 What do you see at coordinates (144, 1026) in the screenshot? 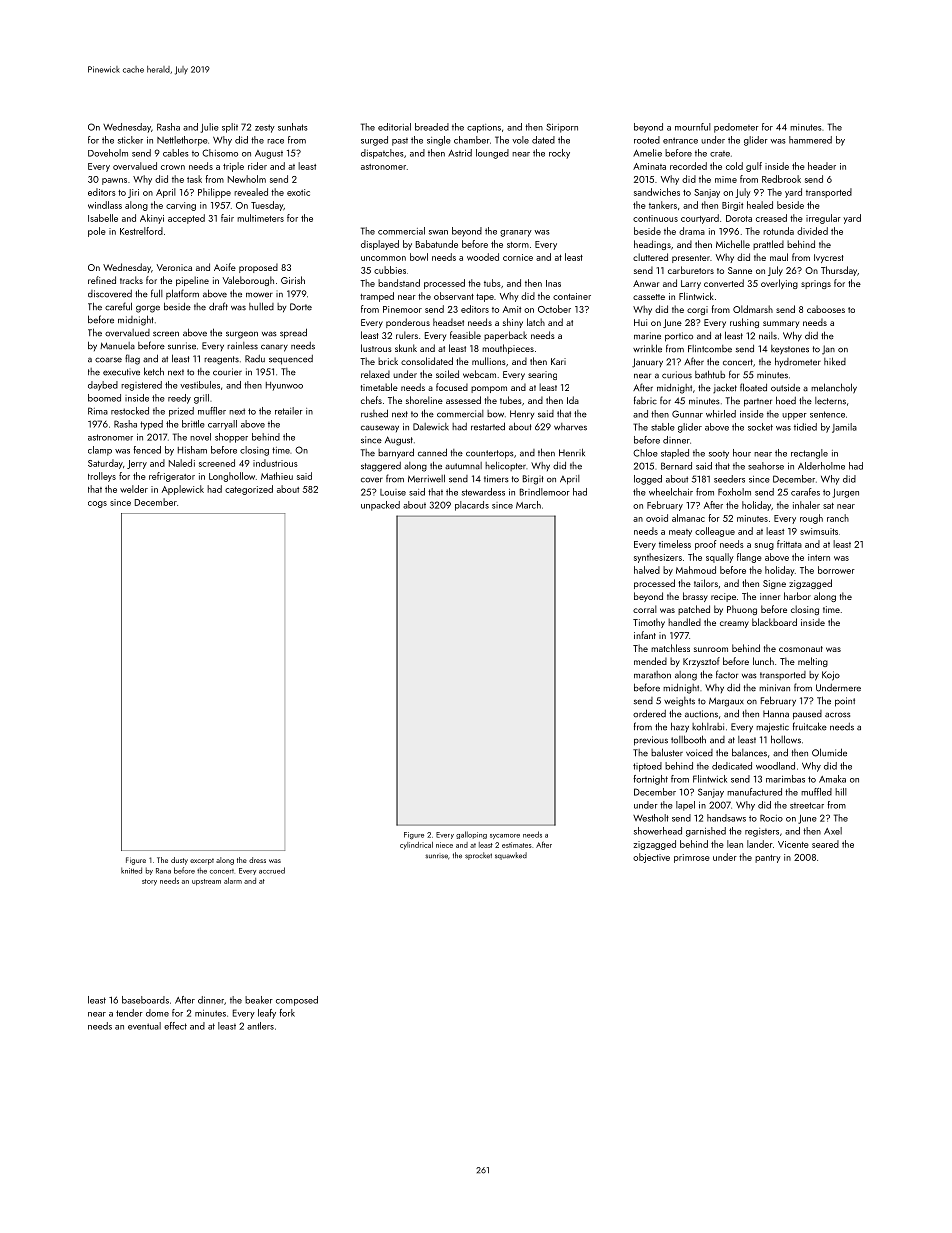
I see `eventual` at bounding box center [144, 1026].
